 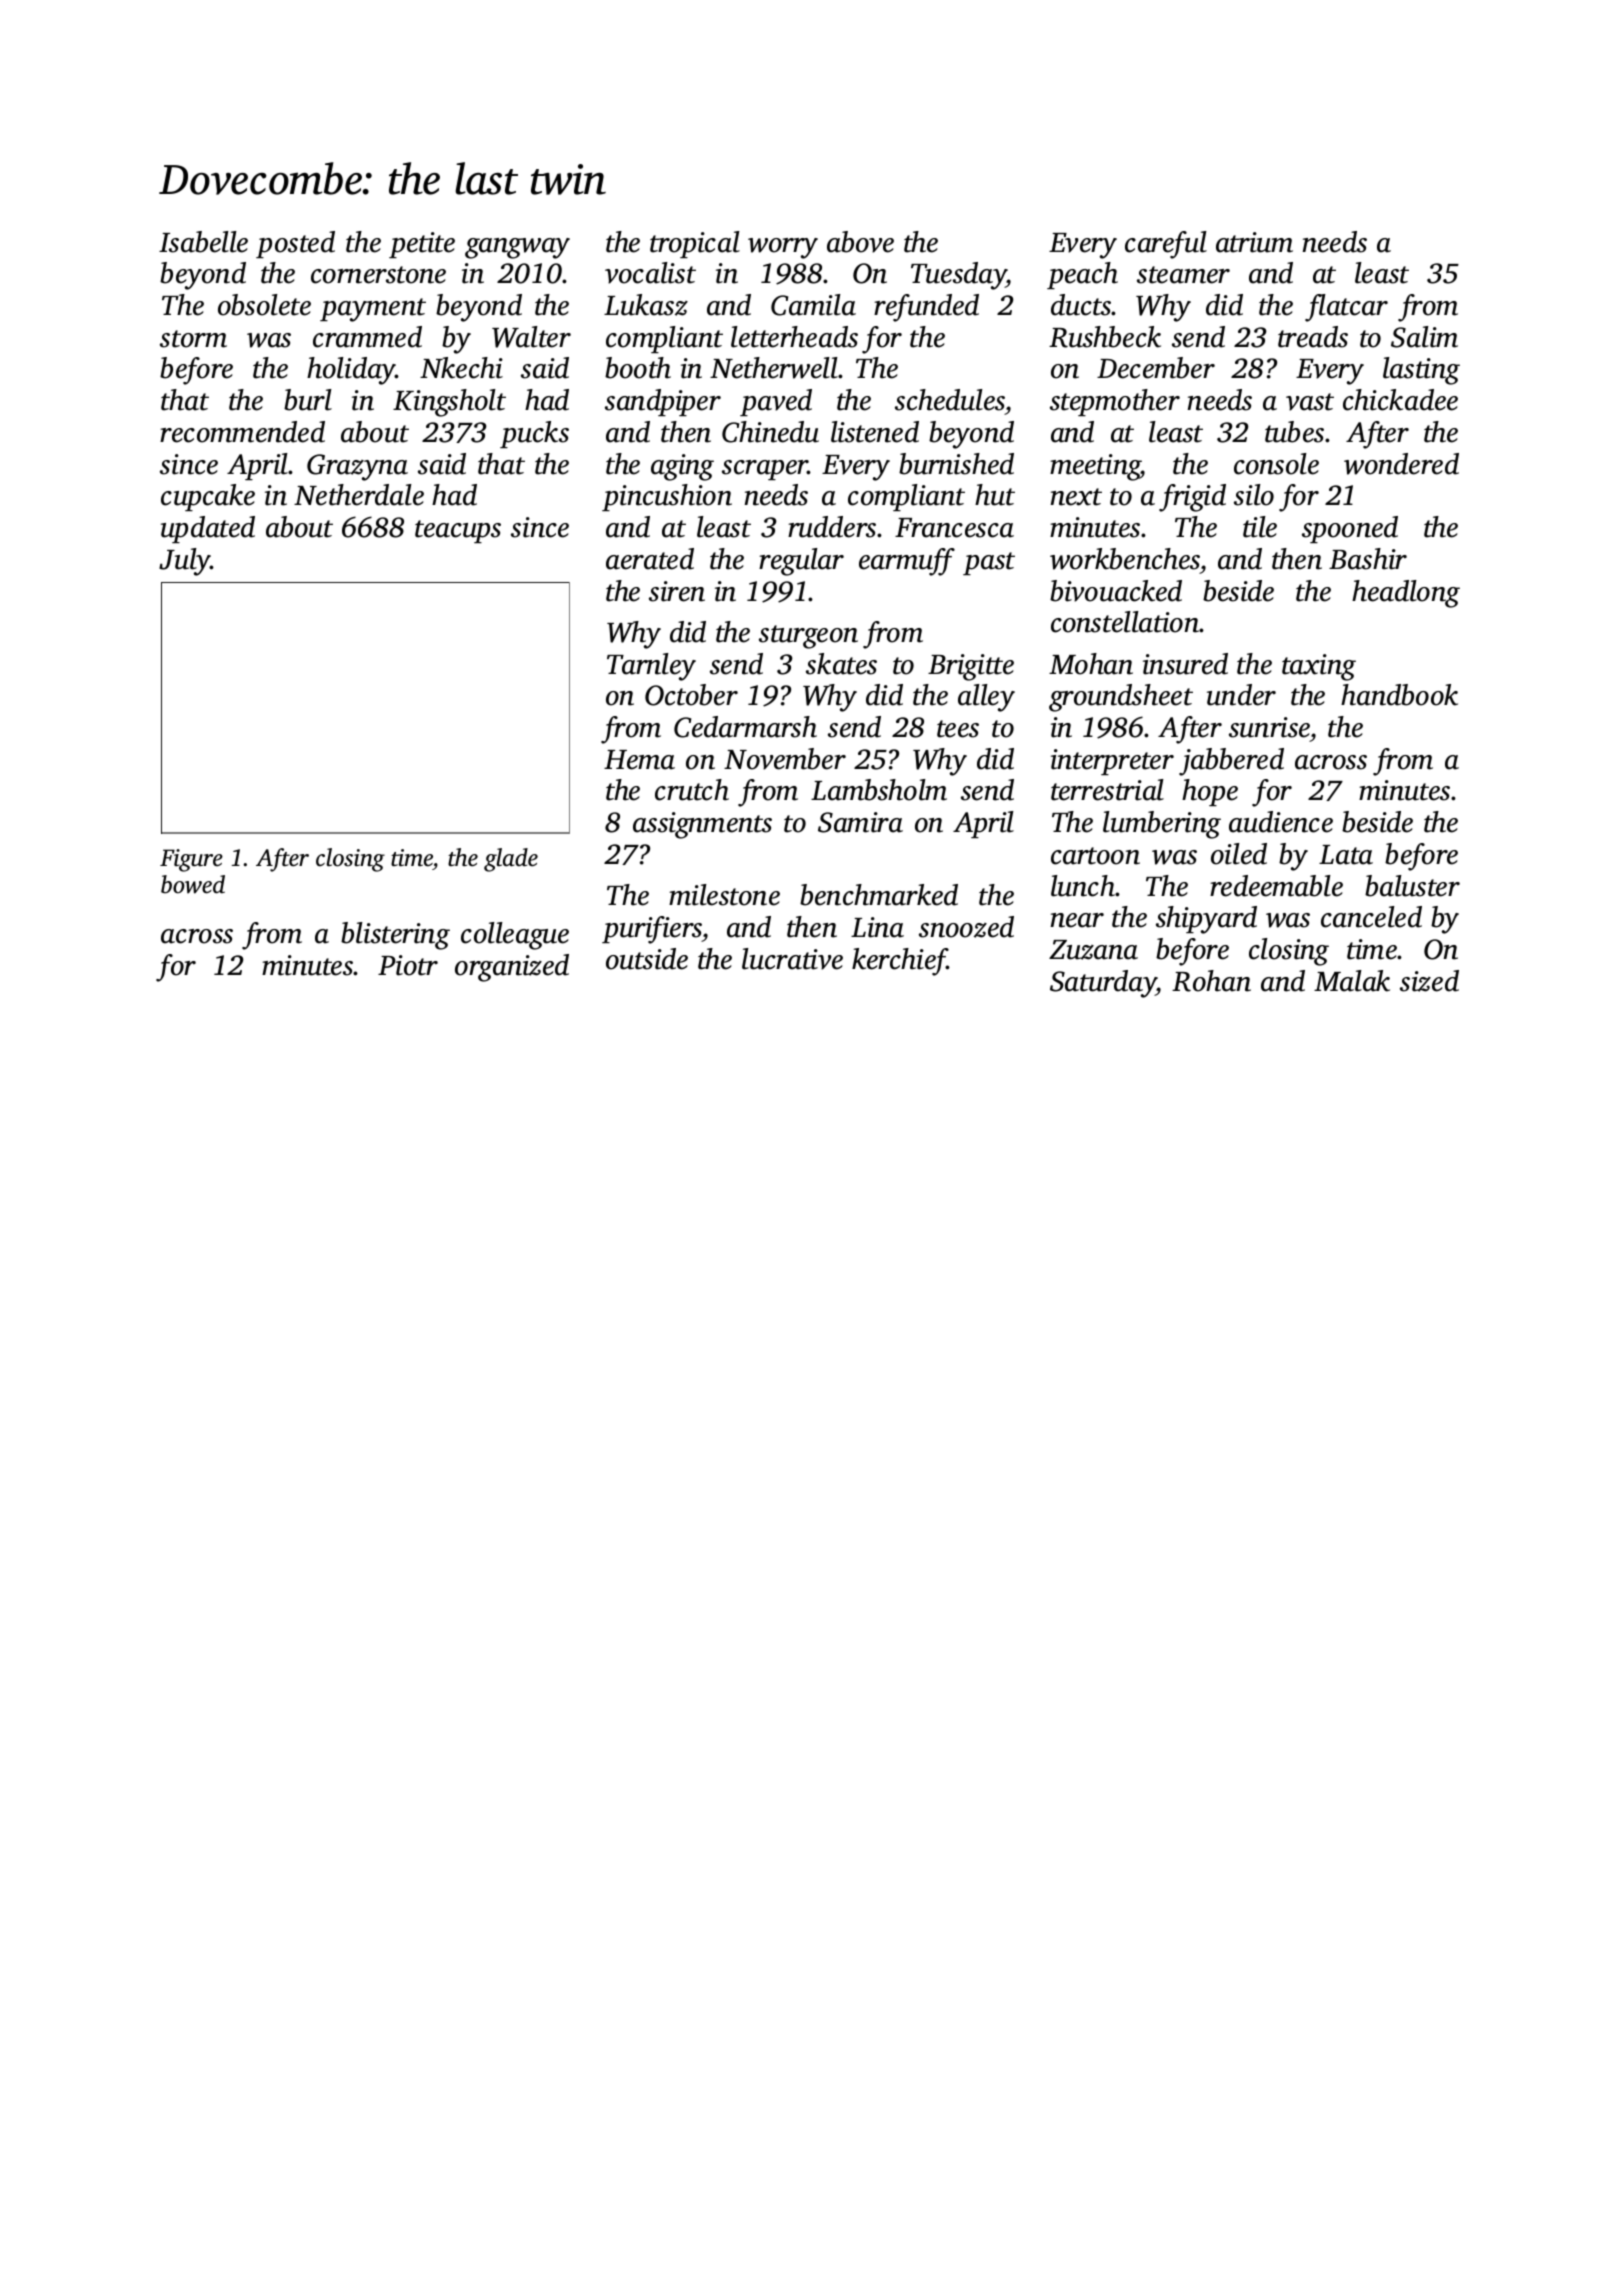 What do you see at coordinates (1319, 667) in the screenshot?
I see `taxing` at bounding box center [1319, 667].
